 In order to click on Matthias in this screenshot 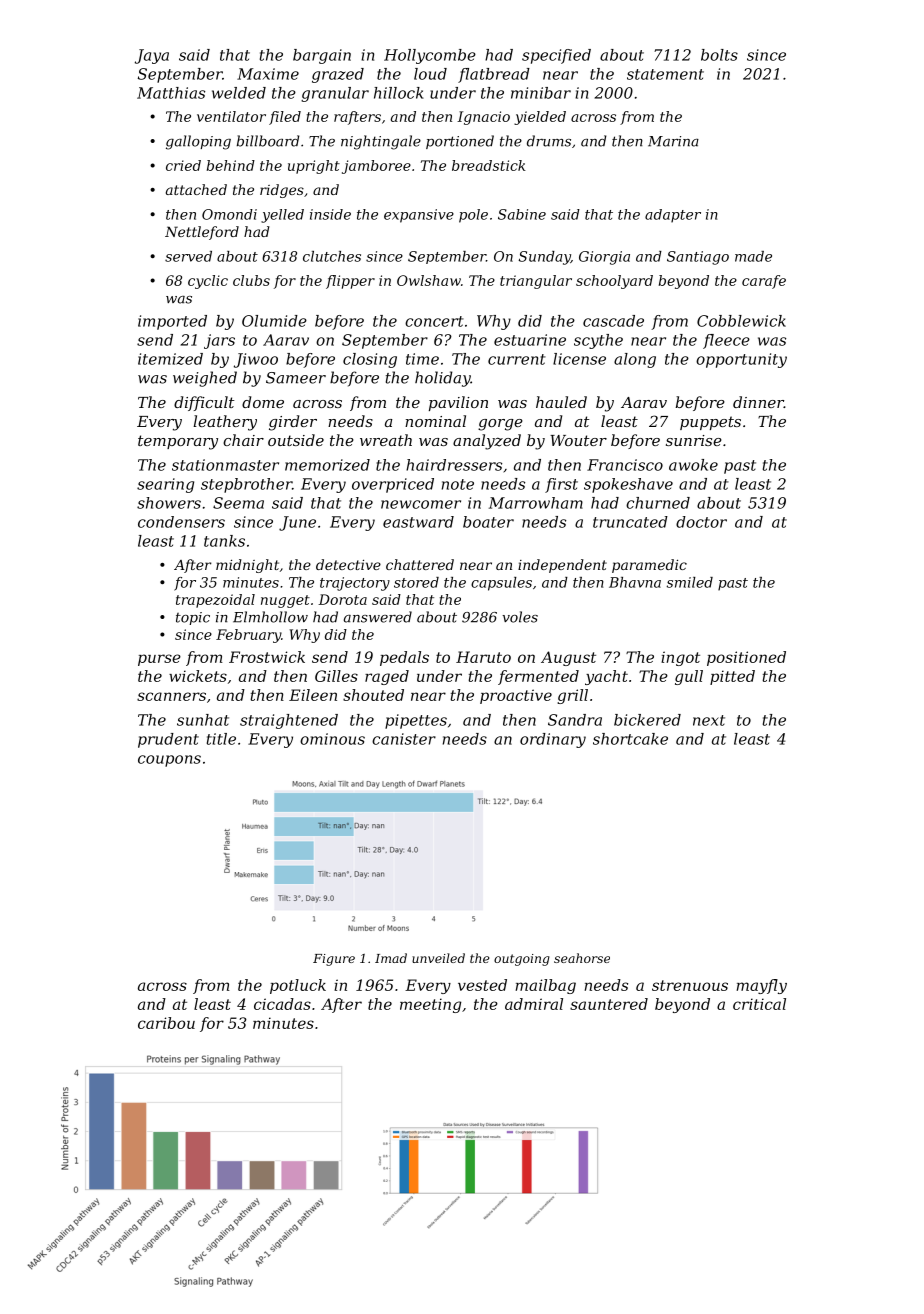, I will do `click(171, 93)`.
